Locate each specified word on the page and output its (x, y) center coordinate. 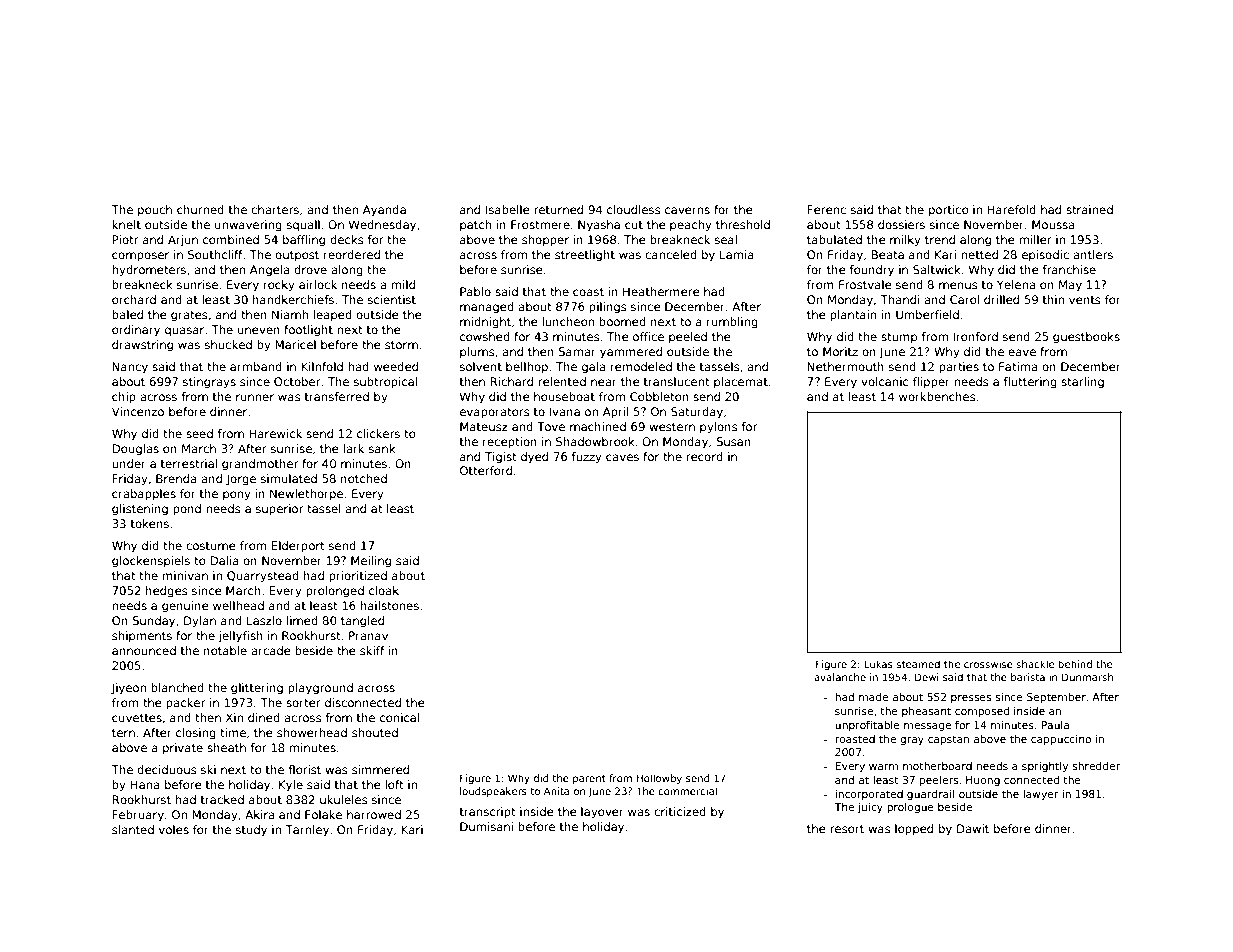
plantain (853, 316)
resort (847, 829)
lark (353, 448)
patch (475, 226)
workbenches (937, 396)
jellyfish (240, 637)
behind (1075, 664)
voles (174, 829)
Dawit (973, 828)
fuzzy (587, 458)
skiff (372, 650)
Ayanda (384, 211)
